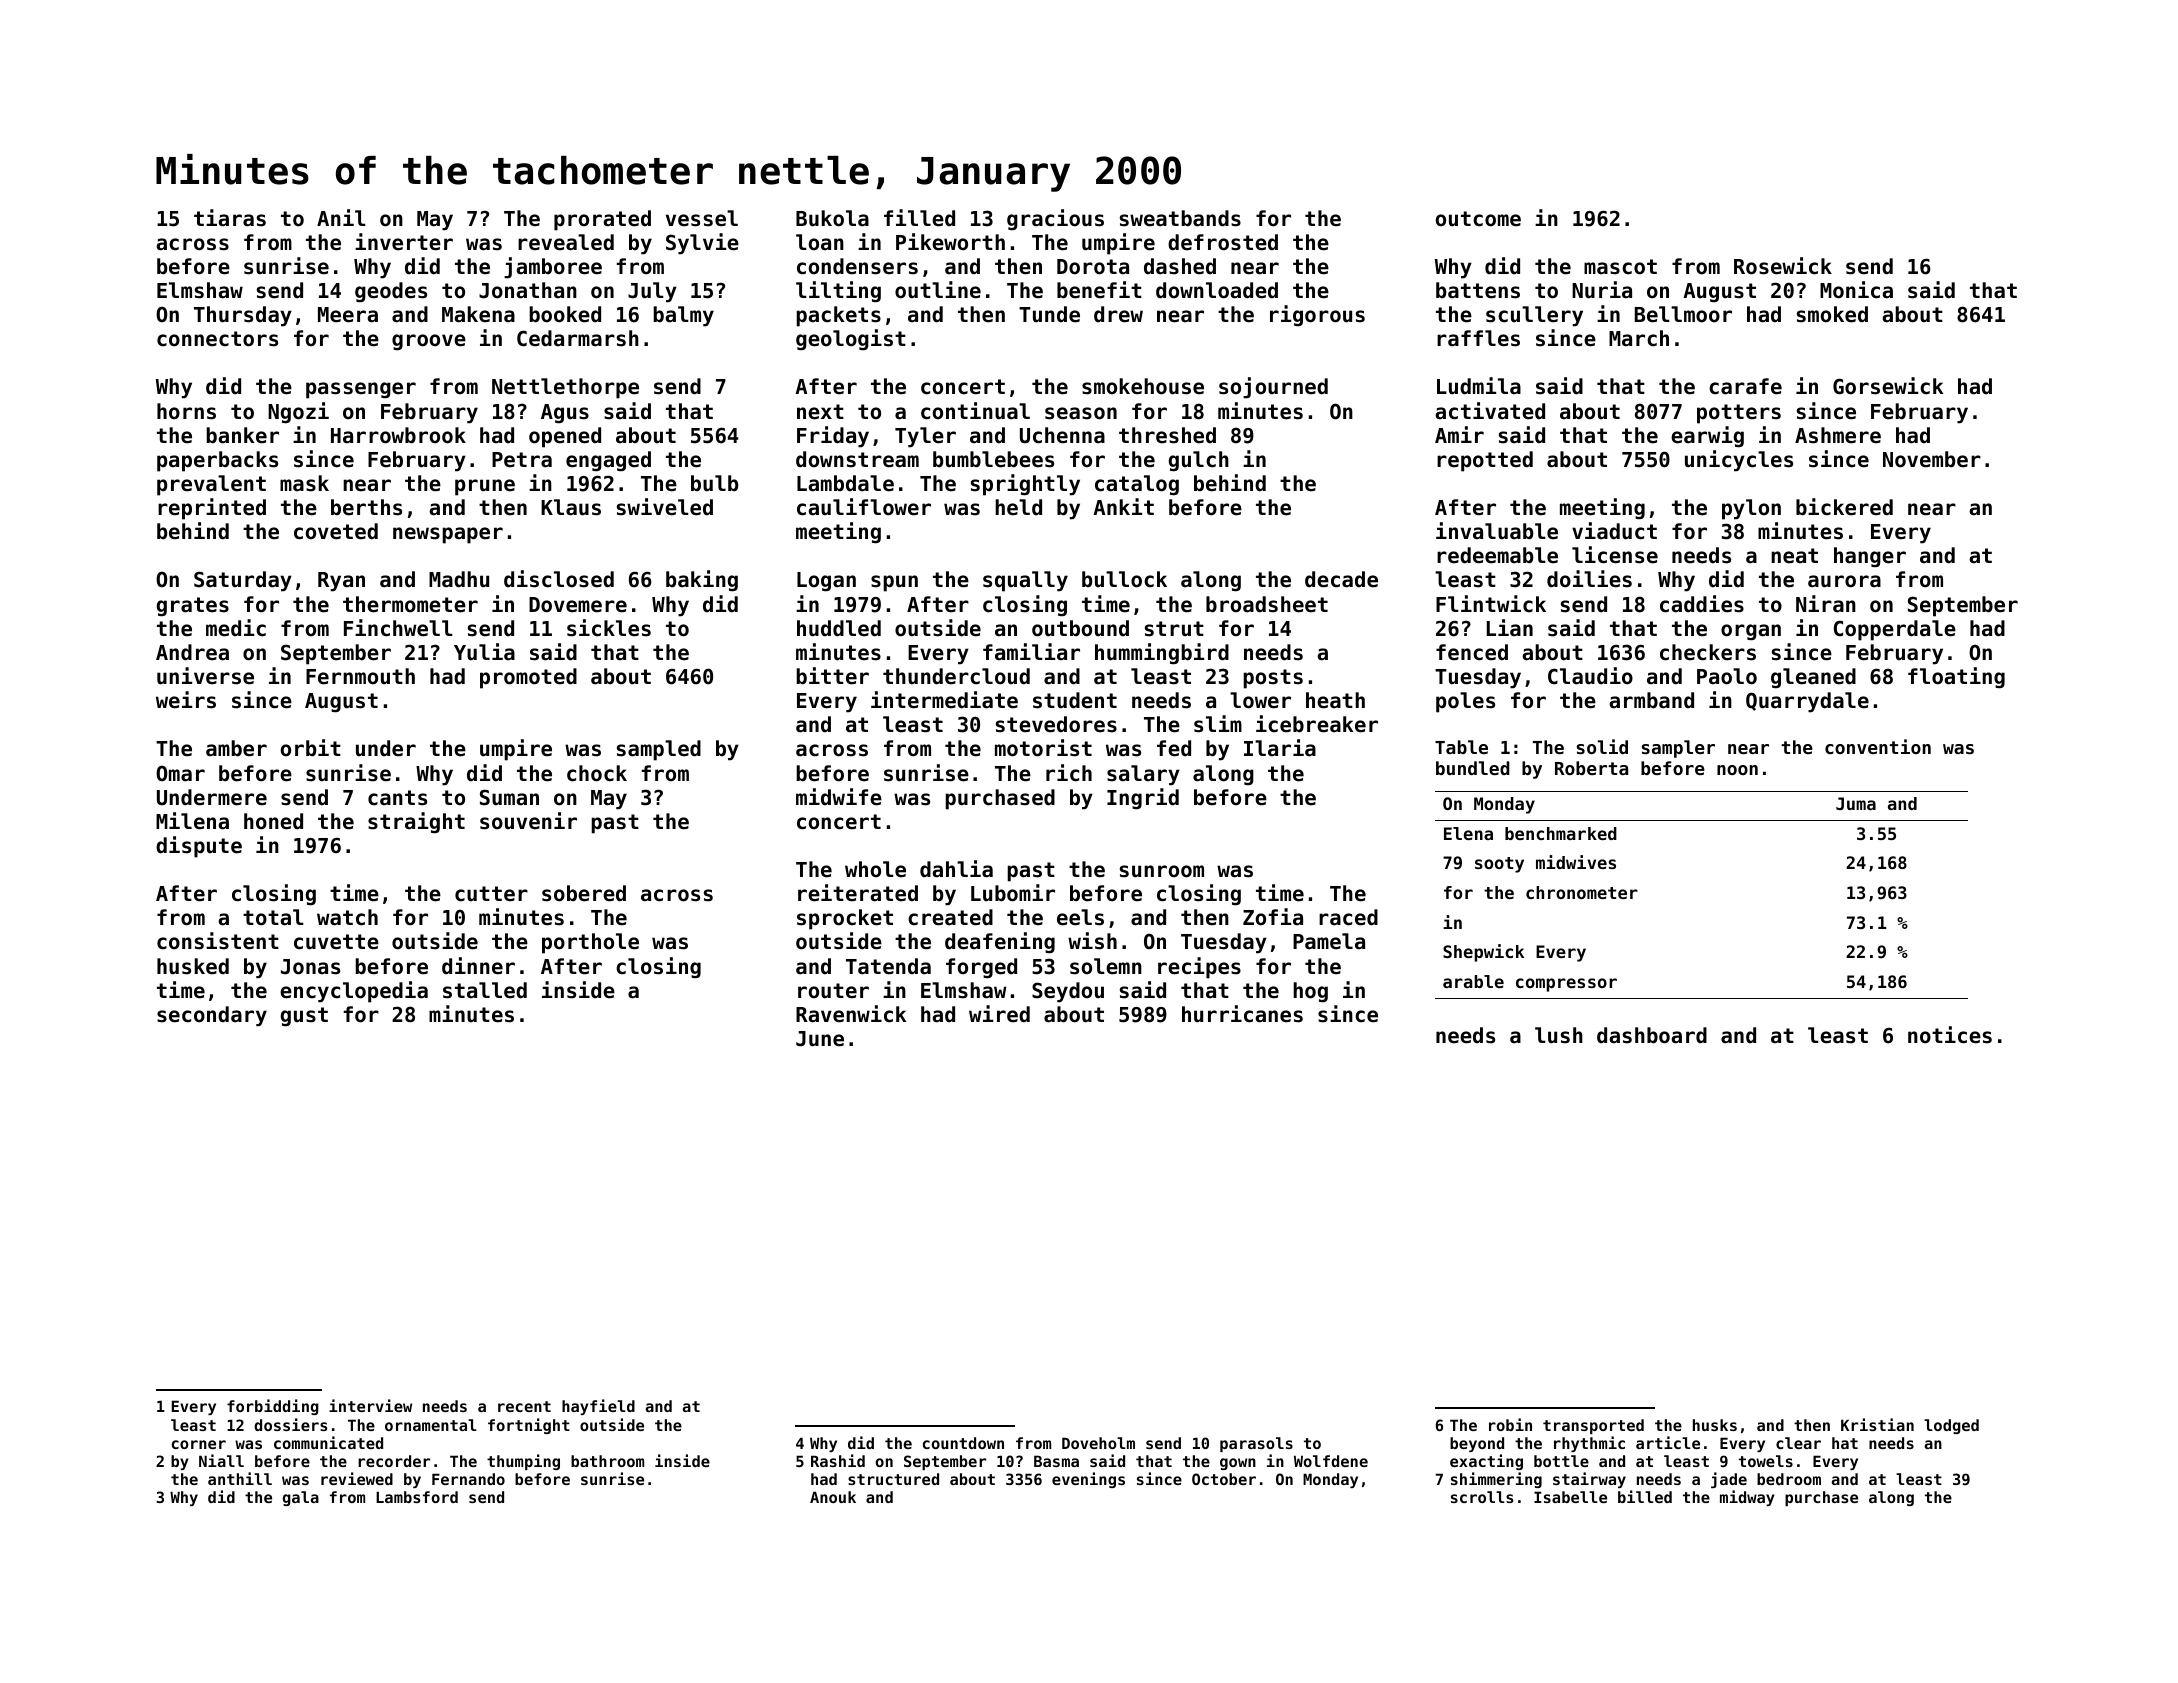  I want to click on raced, so click(1348, 917).
